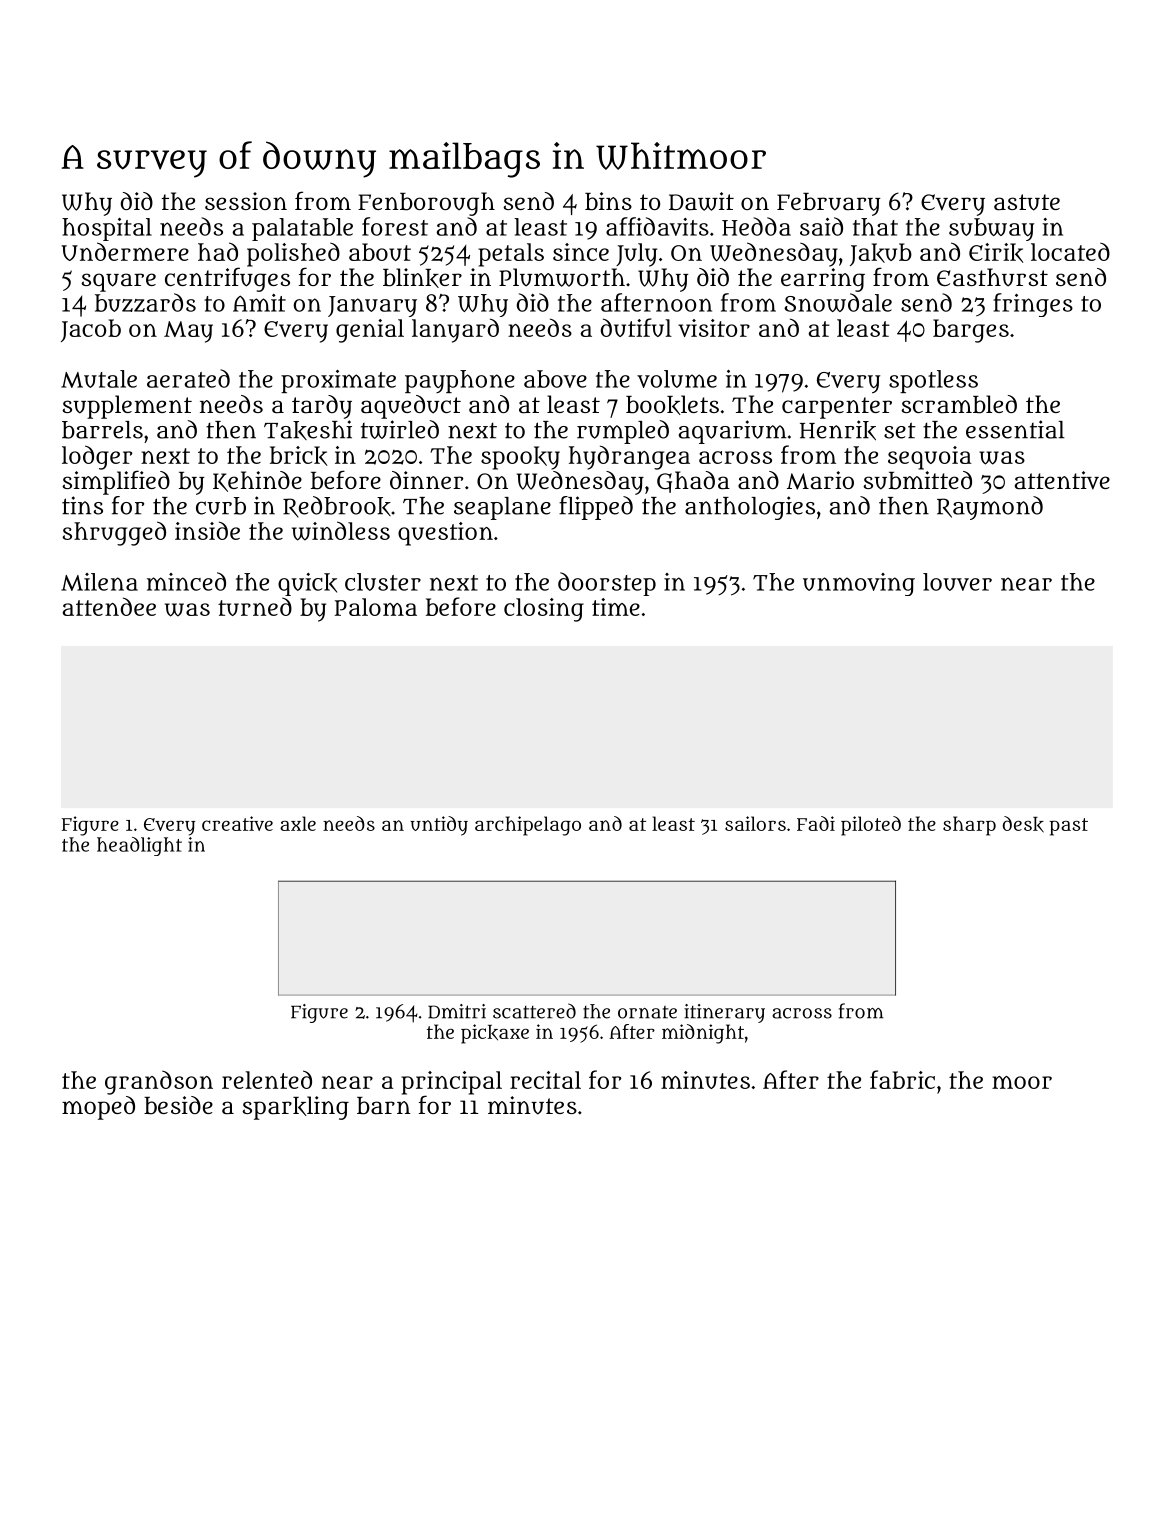 The image size is (1174, 1519). Describe the element at coordinates (528, 826) in the screenshot. I see `archipelago` at that location.
